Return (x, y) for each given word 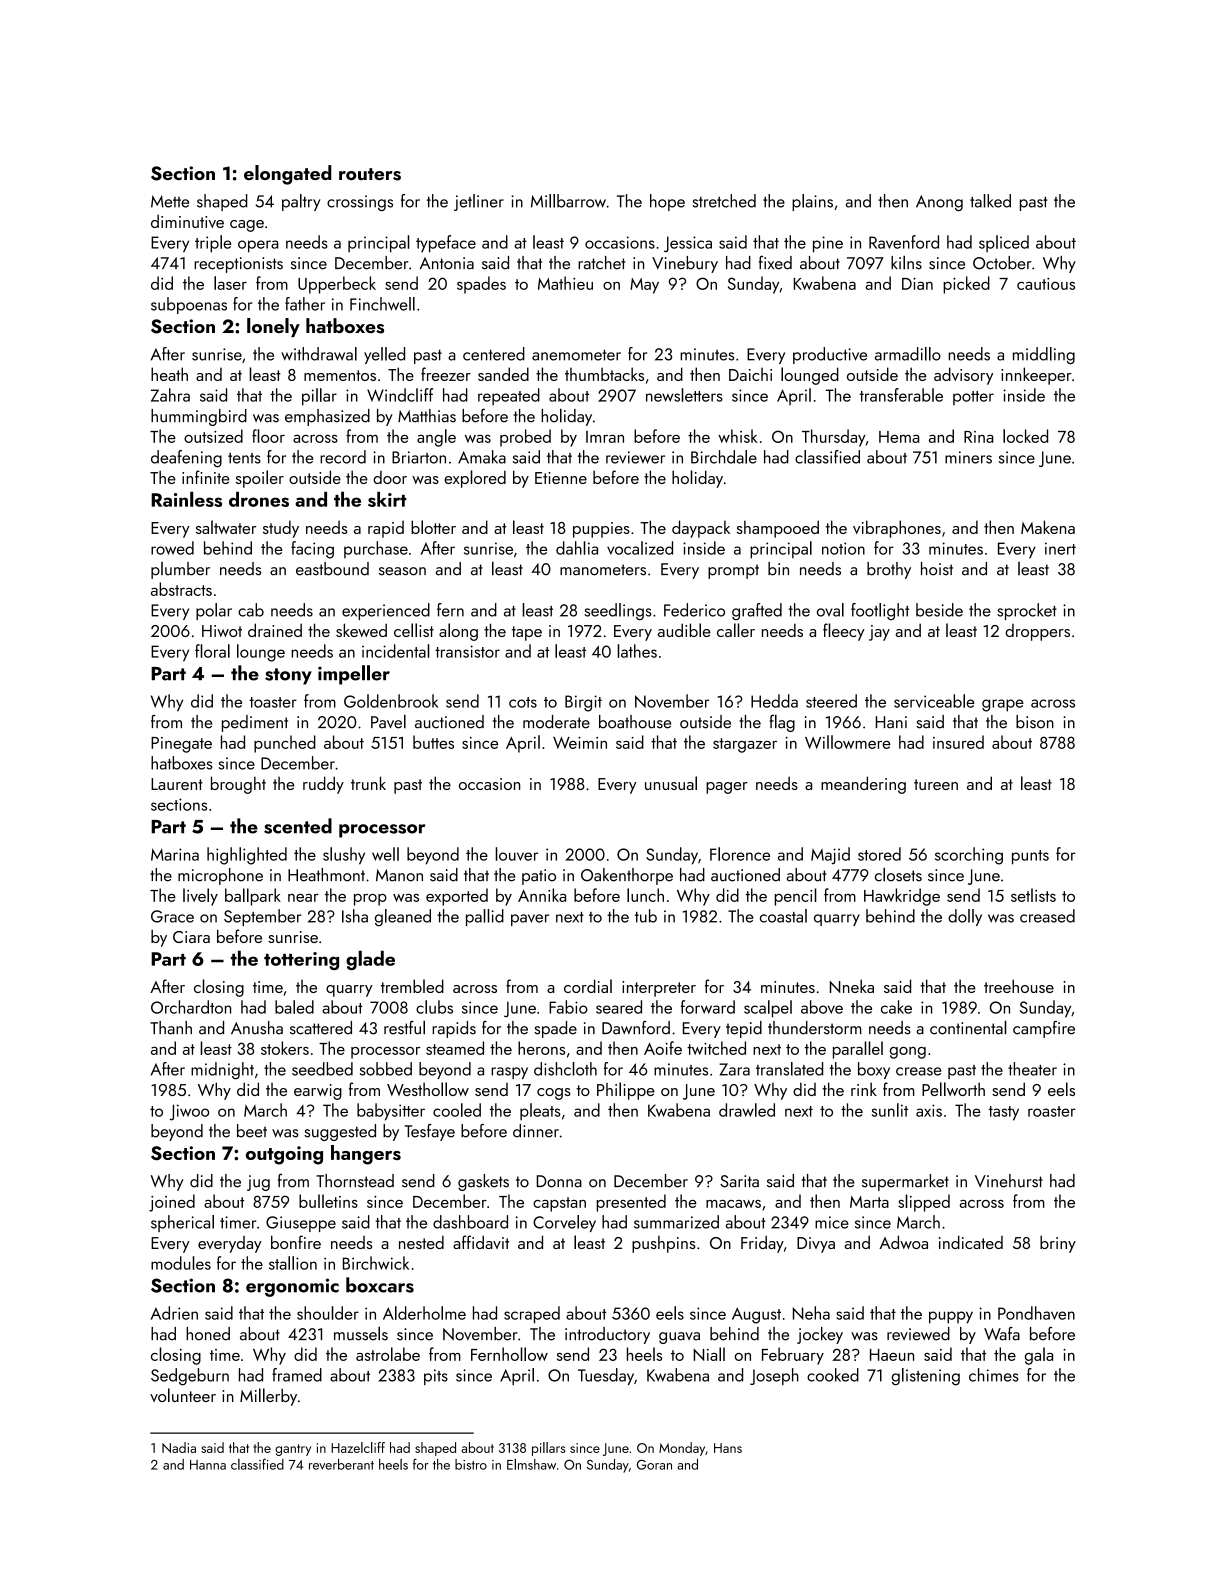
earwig (318, 1092)
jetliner (479, 202)
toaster (273, 702)
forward (708, 1007)
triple (213, 244)
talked (990, 201)
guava (679, 1338)
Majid (830, 855)
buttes (433, 742)
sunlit (890, 1110)
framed (297, 1375)
